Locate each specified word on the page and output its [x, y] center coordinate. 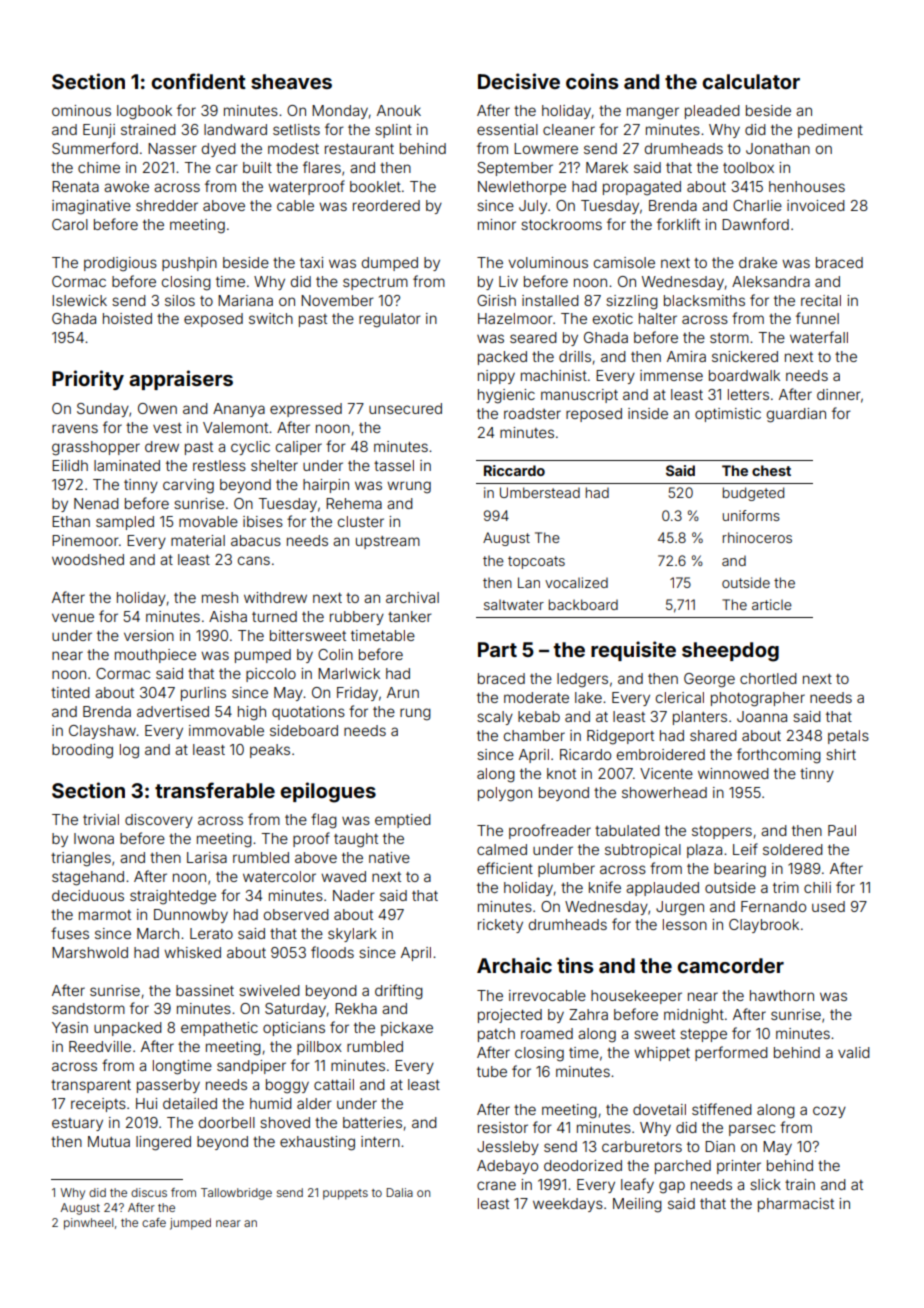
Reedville [100, 1046]
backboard [583, 604]
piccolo [271, 675]
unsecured [405, 408]
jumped [190, 1224]
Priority [88, 380]
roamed [547, 1033]
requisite [633, 651]
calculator [751, 81]
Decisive [519, 81]
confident [198, 81]
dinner [839, 394]
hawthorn [782, 995]
